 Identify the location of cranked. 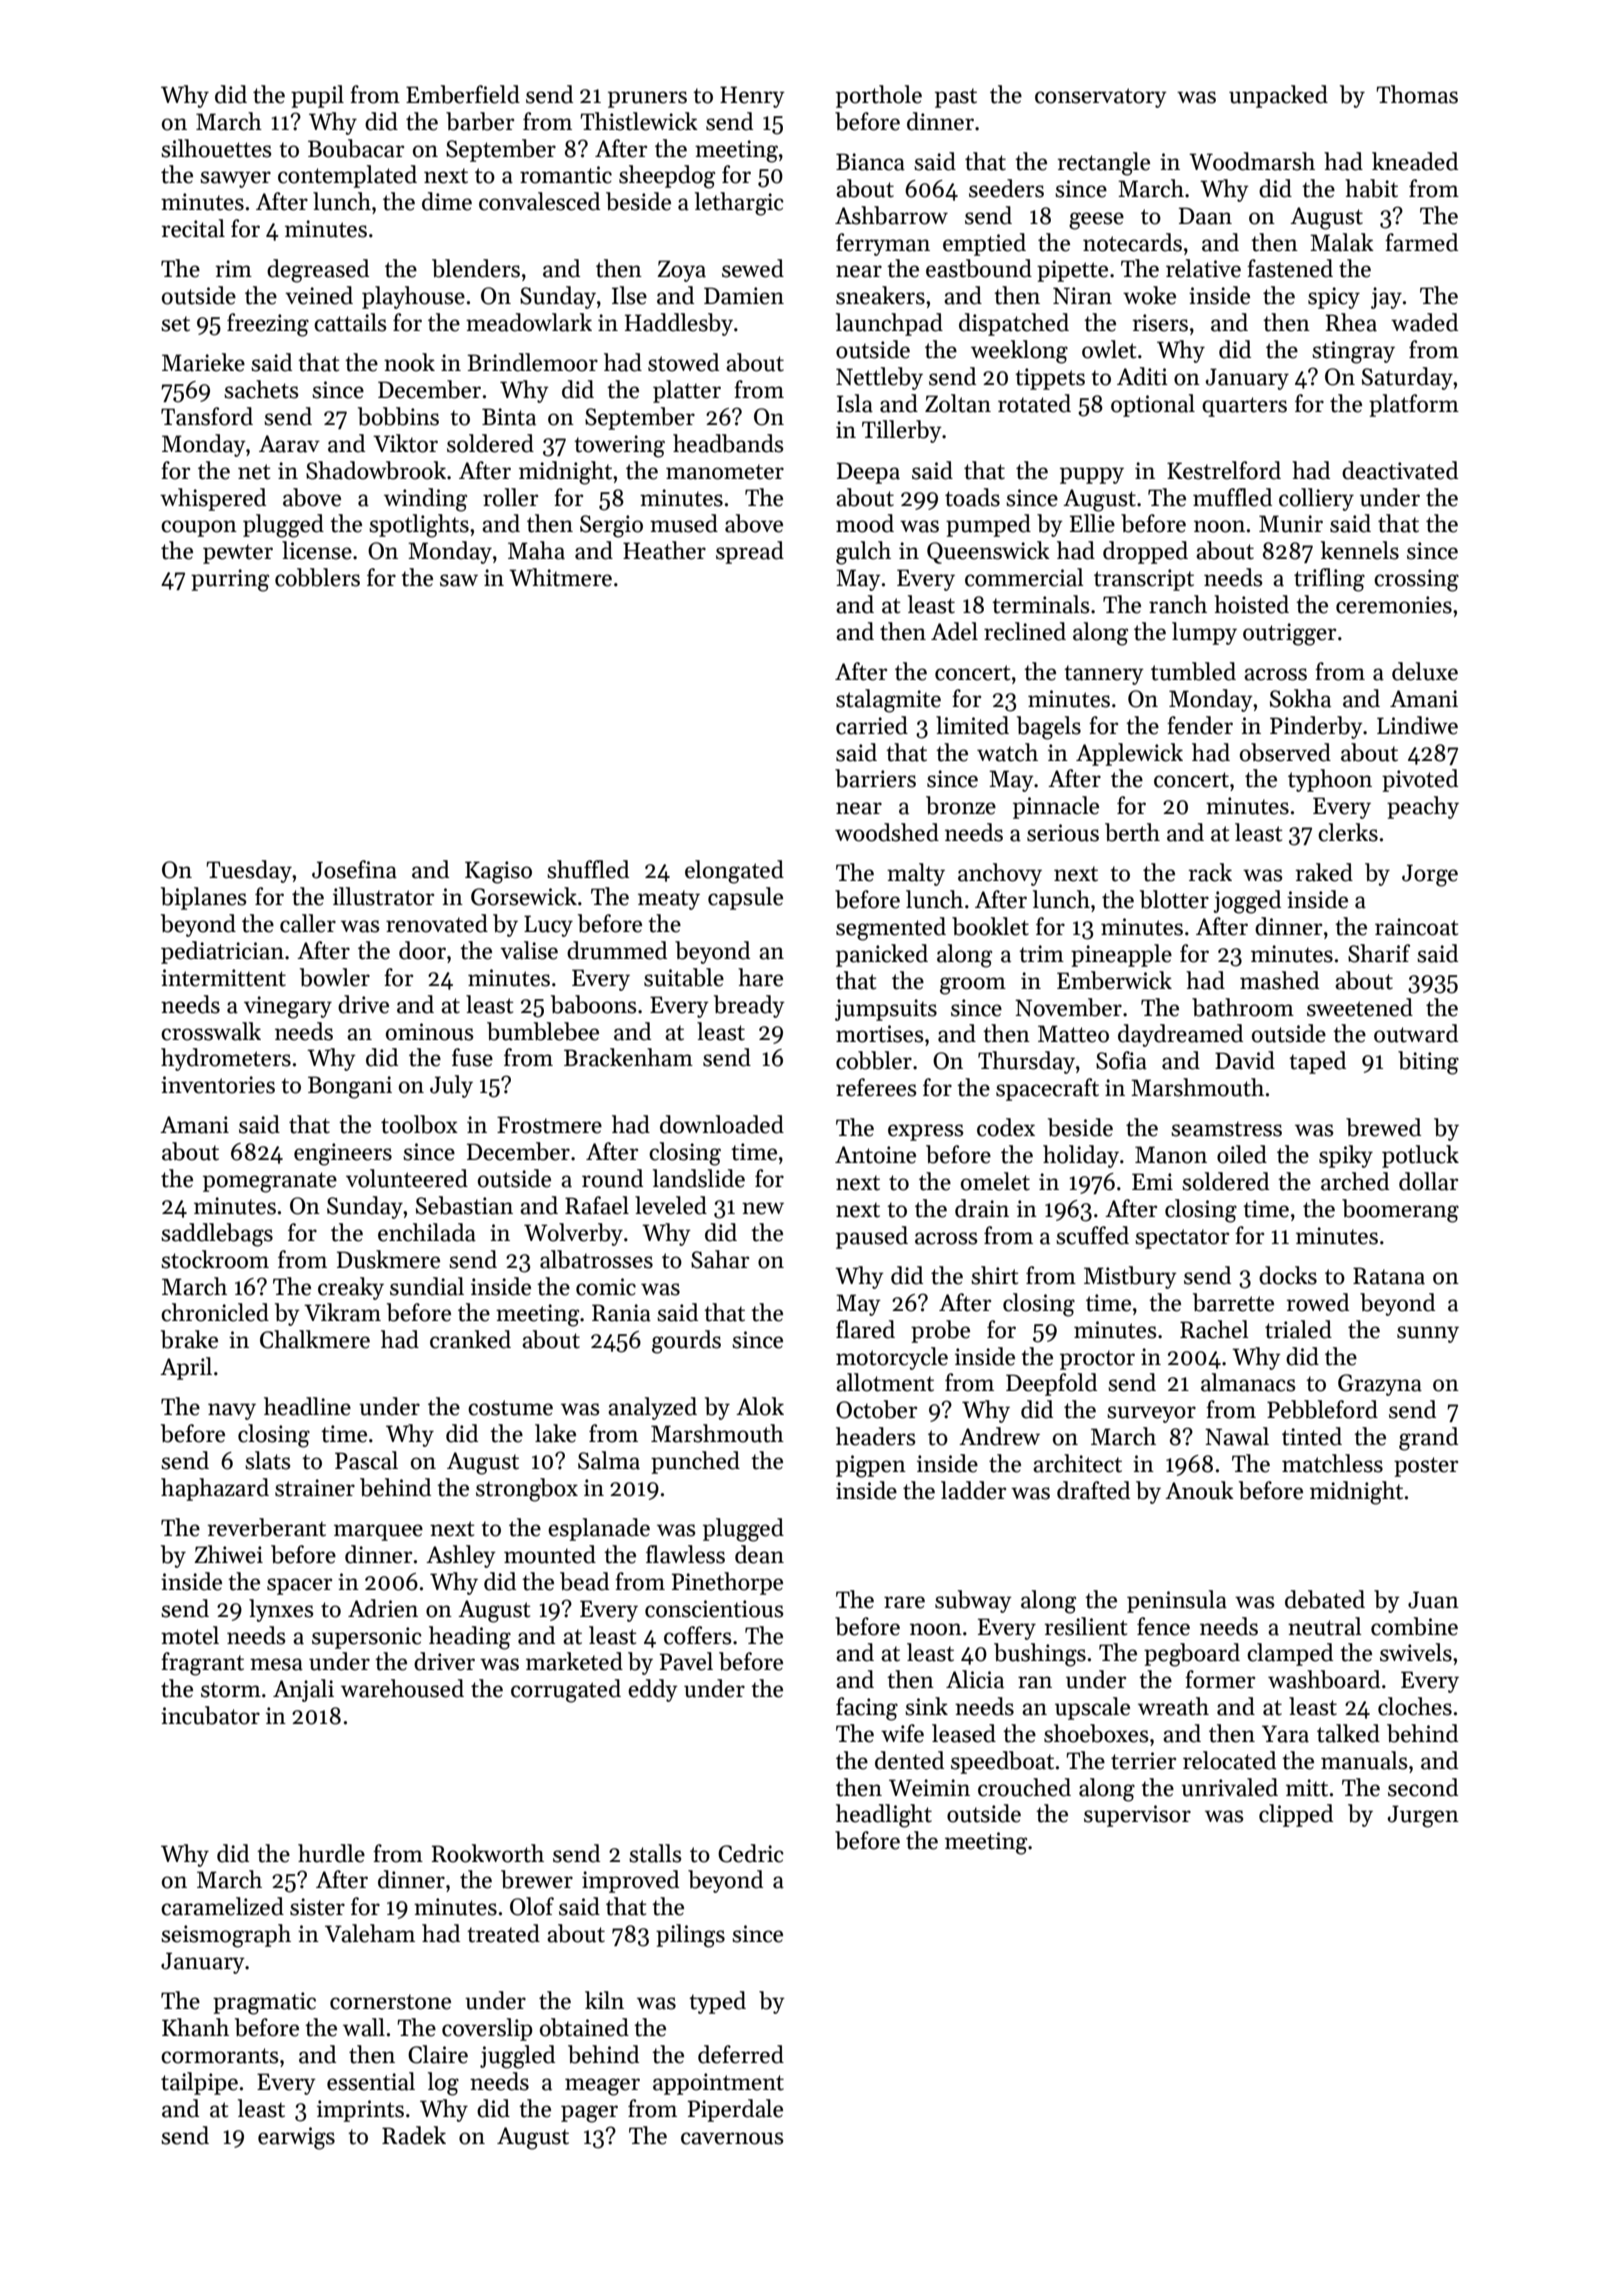
(470, 1339).
